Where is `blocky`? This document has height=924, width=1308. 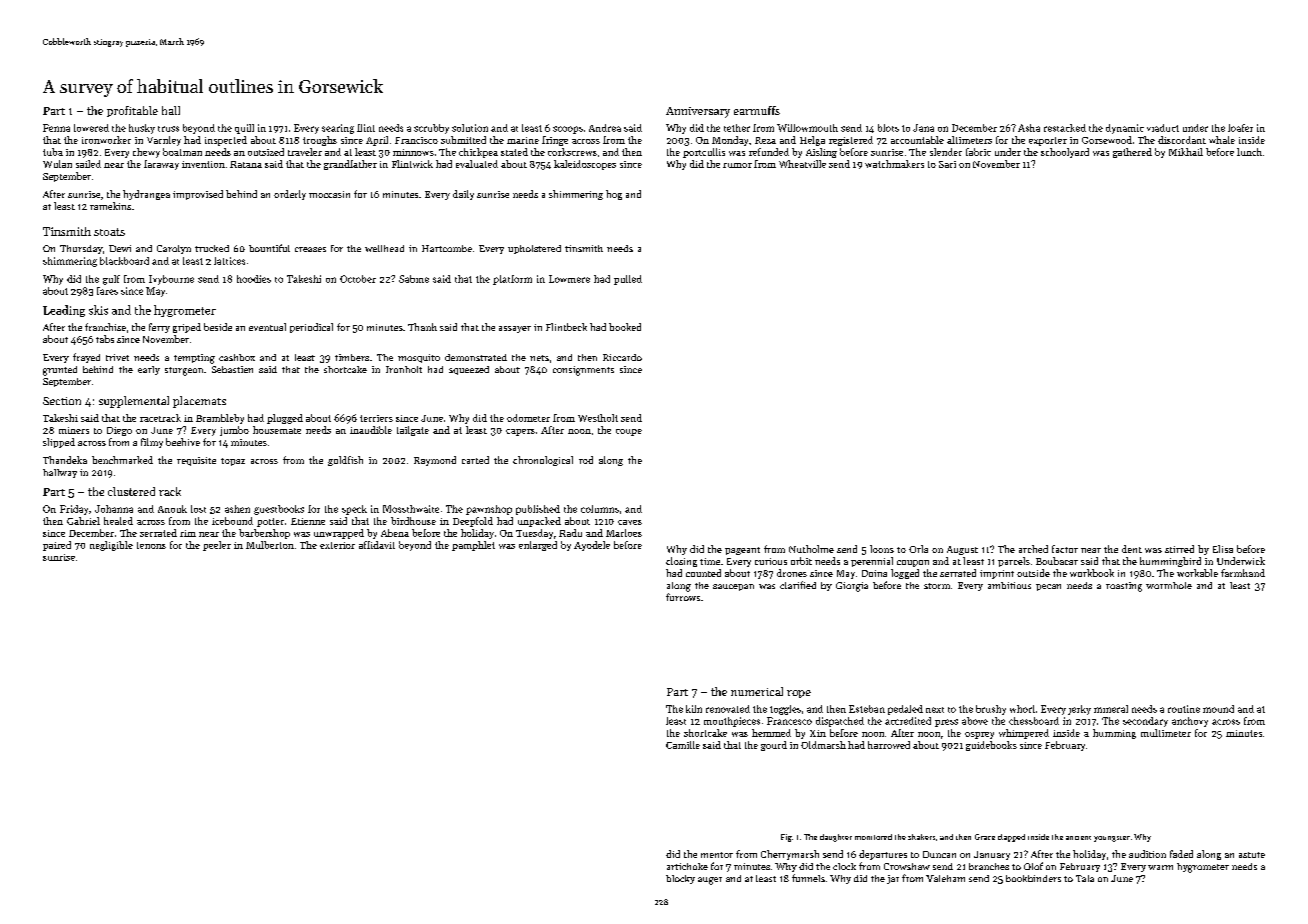
blocky is located at coordinates (680, 879).
